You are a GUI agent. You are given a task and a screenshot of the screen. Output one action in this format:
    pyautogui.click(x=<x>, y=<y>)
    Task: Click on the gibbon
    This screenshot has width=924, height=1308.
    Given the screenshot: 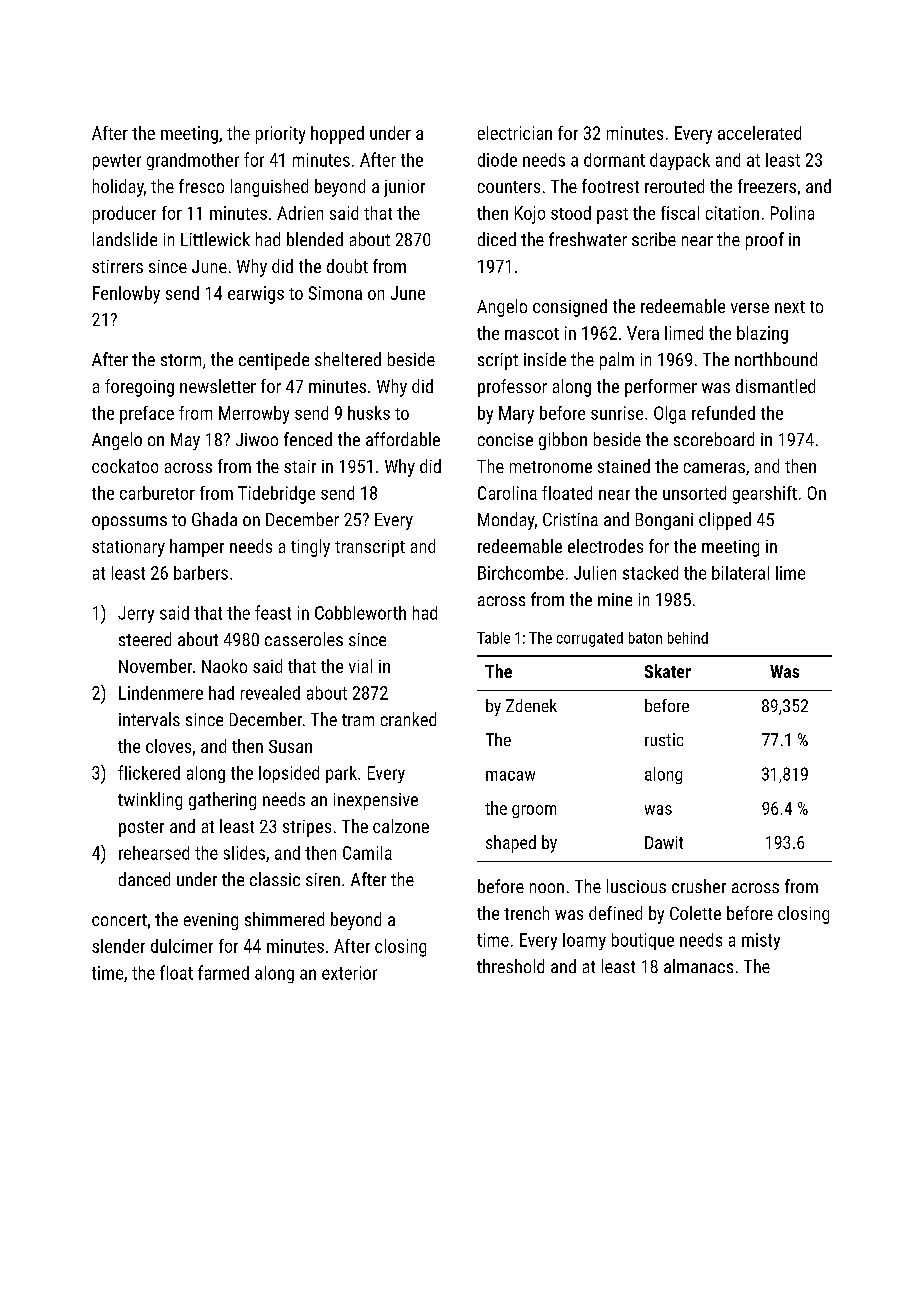 What is the action you would take?
    pyautogui.click(x=563, y=441)
